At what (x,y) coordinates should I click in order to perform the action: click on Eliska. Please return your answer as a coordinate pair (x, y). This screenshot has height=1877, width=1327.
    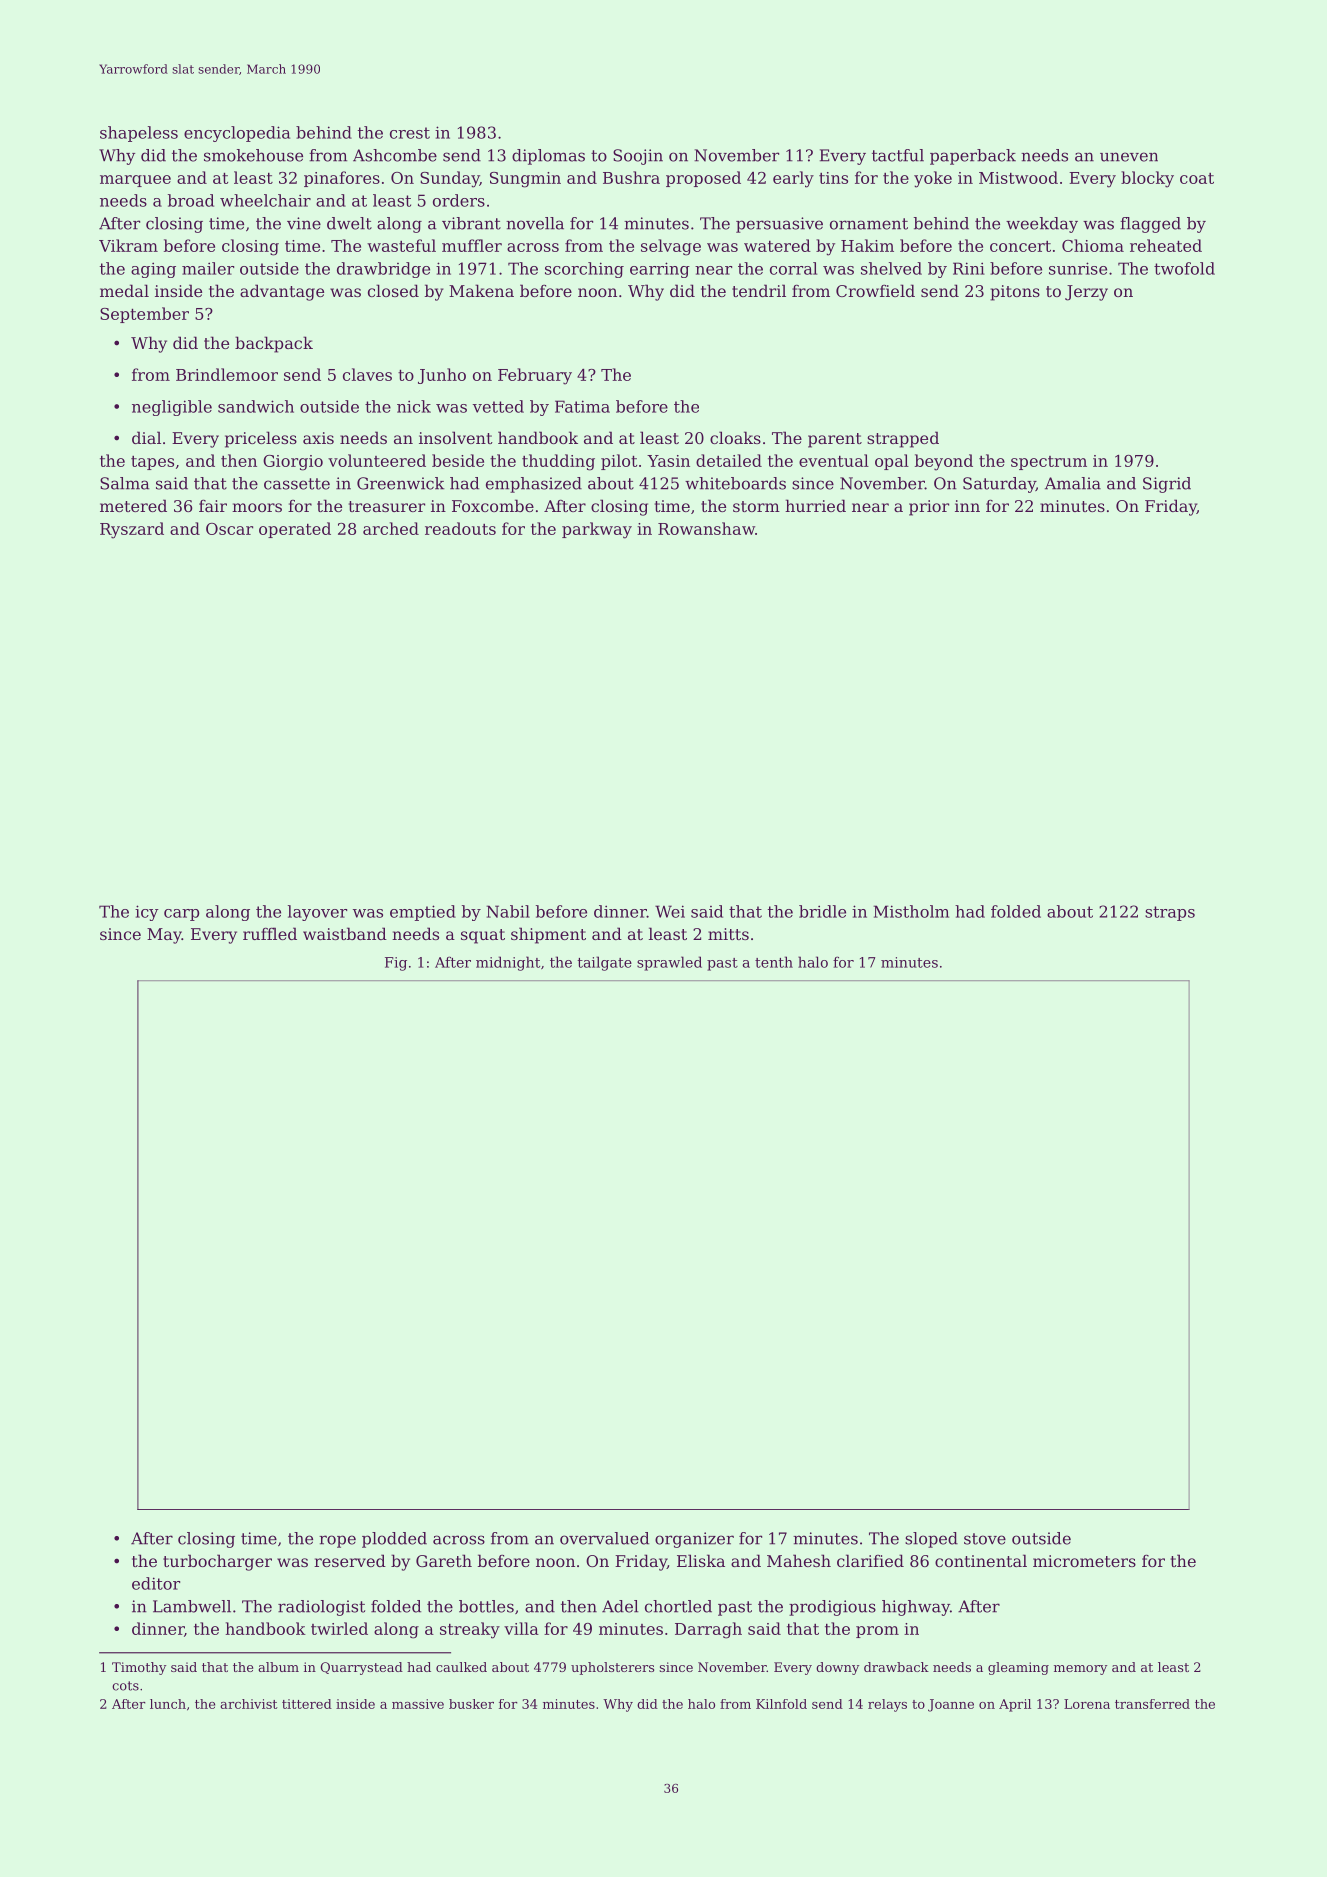
    Looking at the image, I should click on (701, 1560).
